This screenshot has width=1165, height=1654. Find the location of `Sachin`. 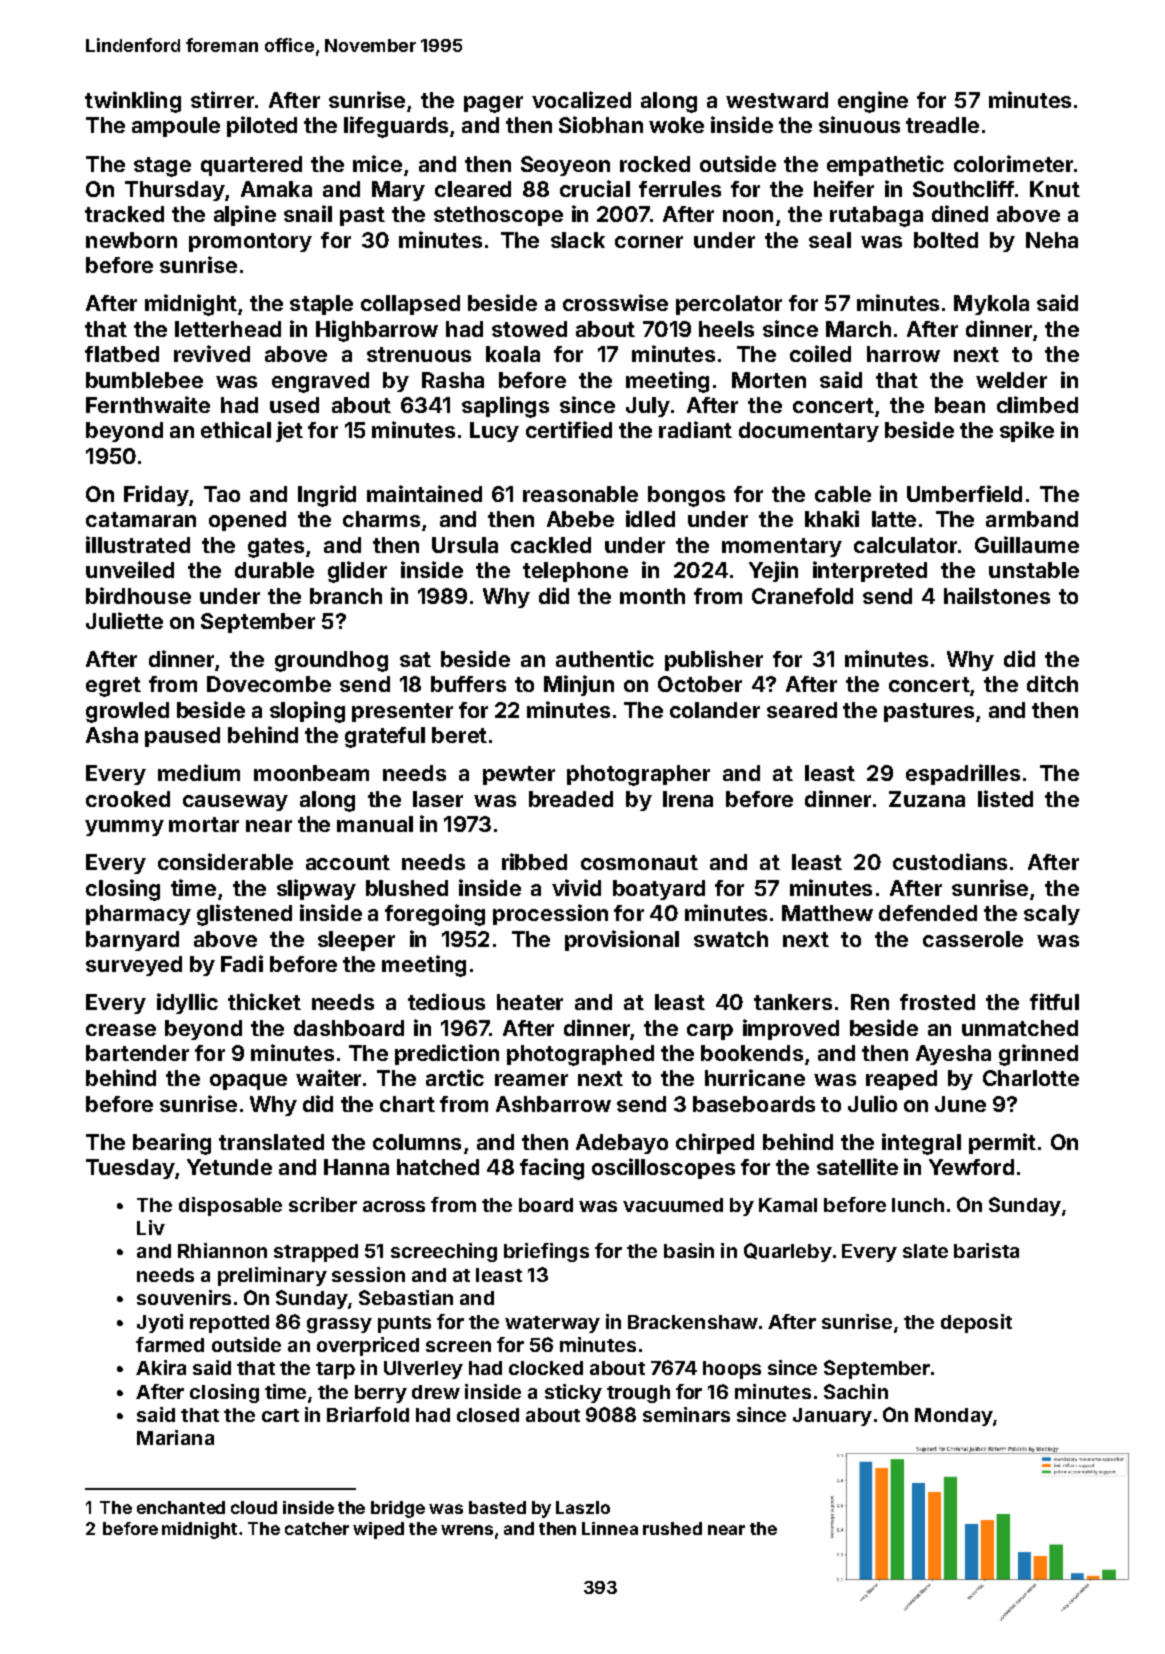

Sachin is located at coordinates (856, 1391).
